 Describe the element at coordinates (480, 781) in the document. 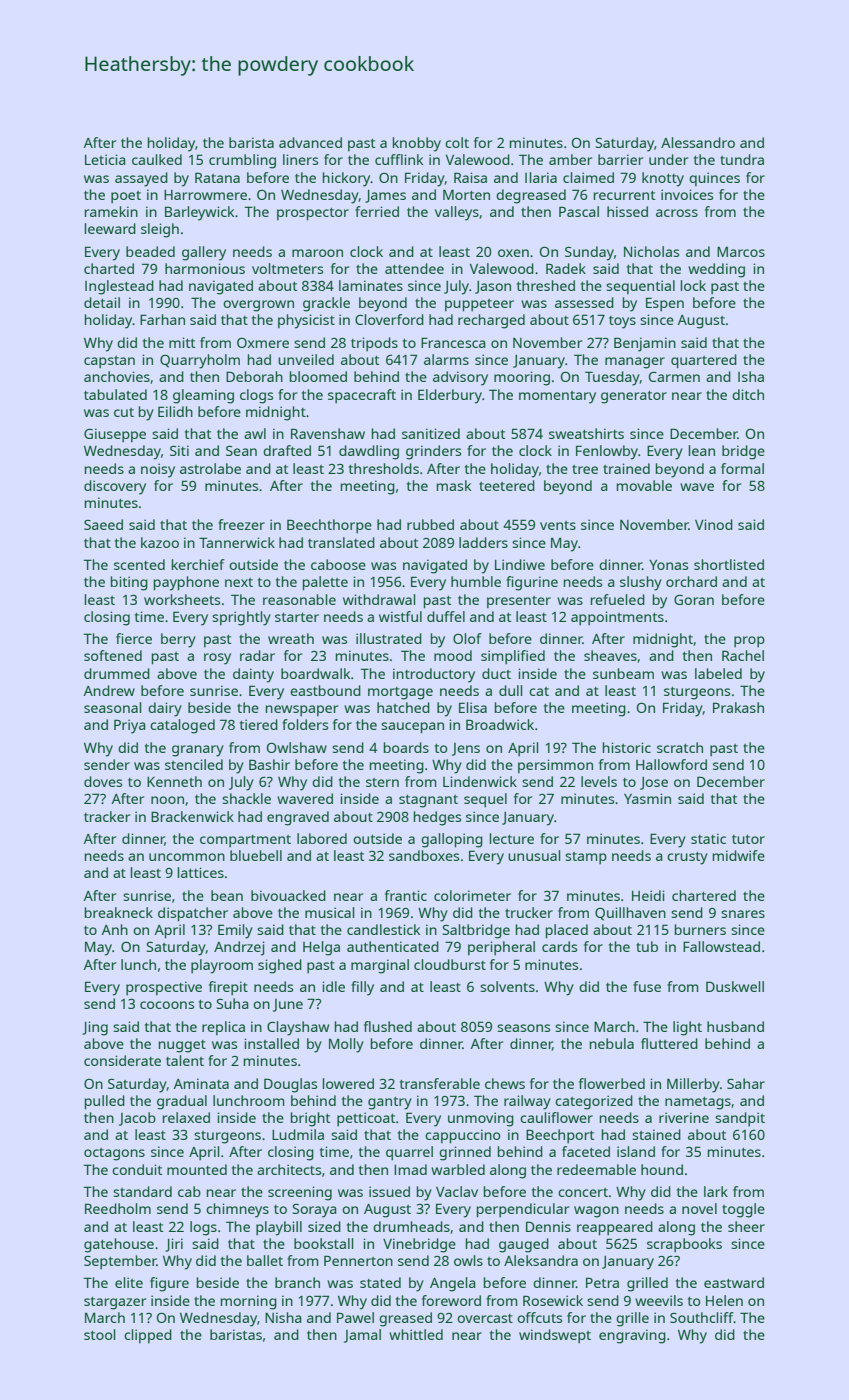

I see `Lindenwick` at that location.
